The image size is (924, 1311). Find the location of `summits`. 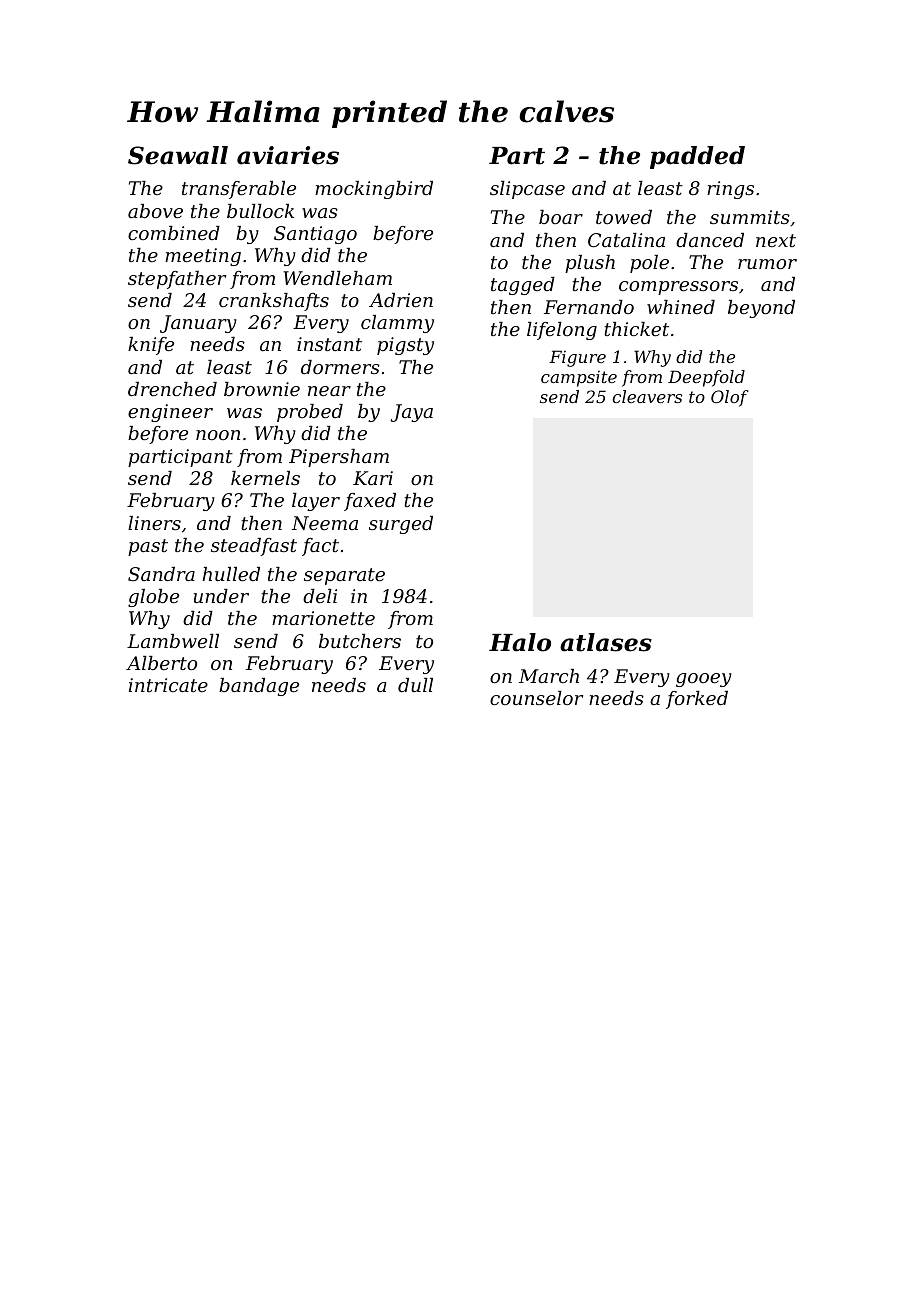

summits is located at coordinates (750, 217).
